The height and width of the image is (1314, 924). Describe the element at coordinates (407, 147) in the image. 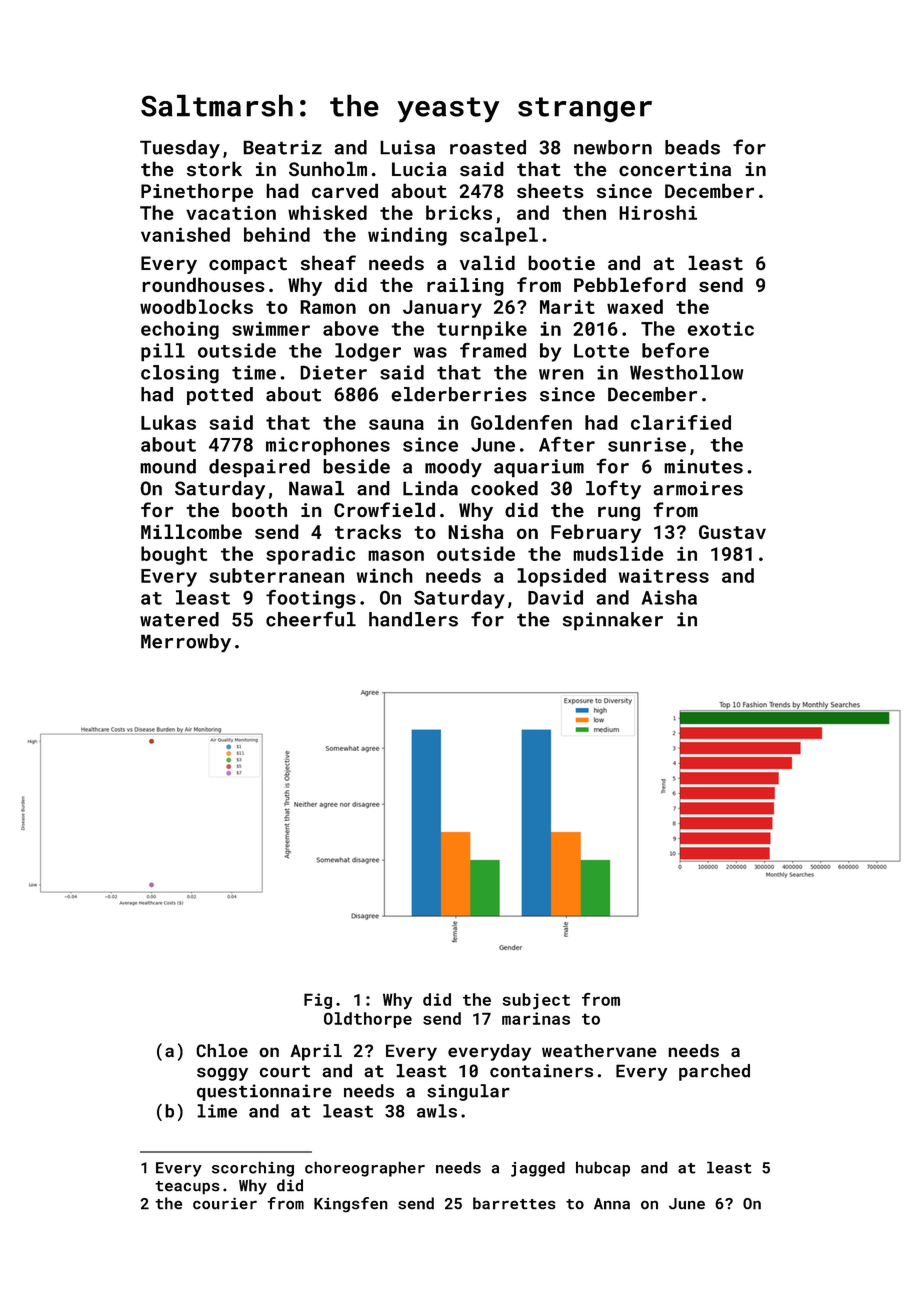

I see `Luisa` at that location.
